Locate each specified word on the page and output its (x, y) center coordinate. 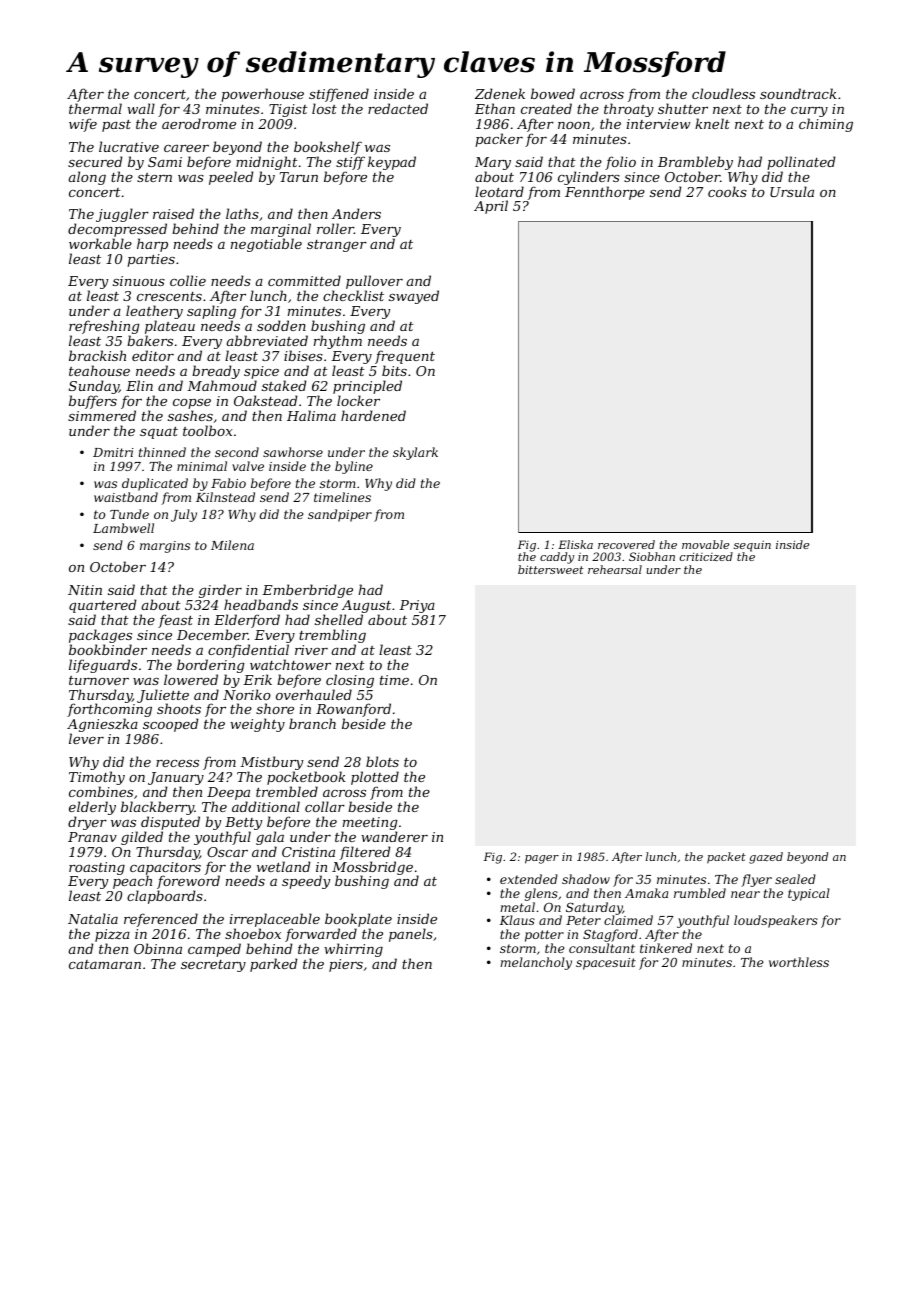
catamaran (105, 964)
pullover (374, 282)
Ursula (792, 191)
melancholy (536, 963)
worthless (799, 962)
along (87, 178)
